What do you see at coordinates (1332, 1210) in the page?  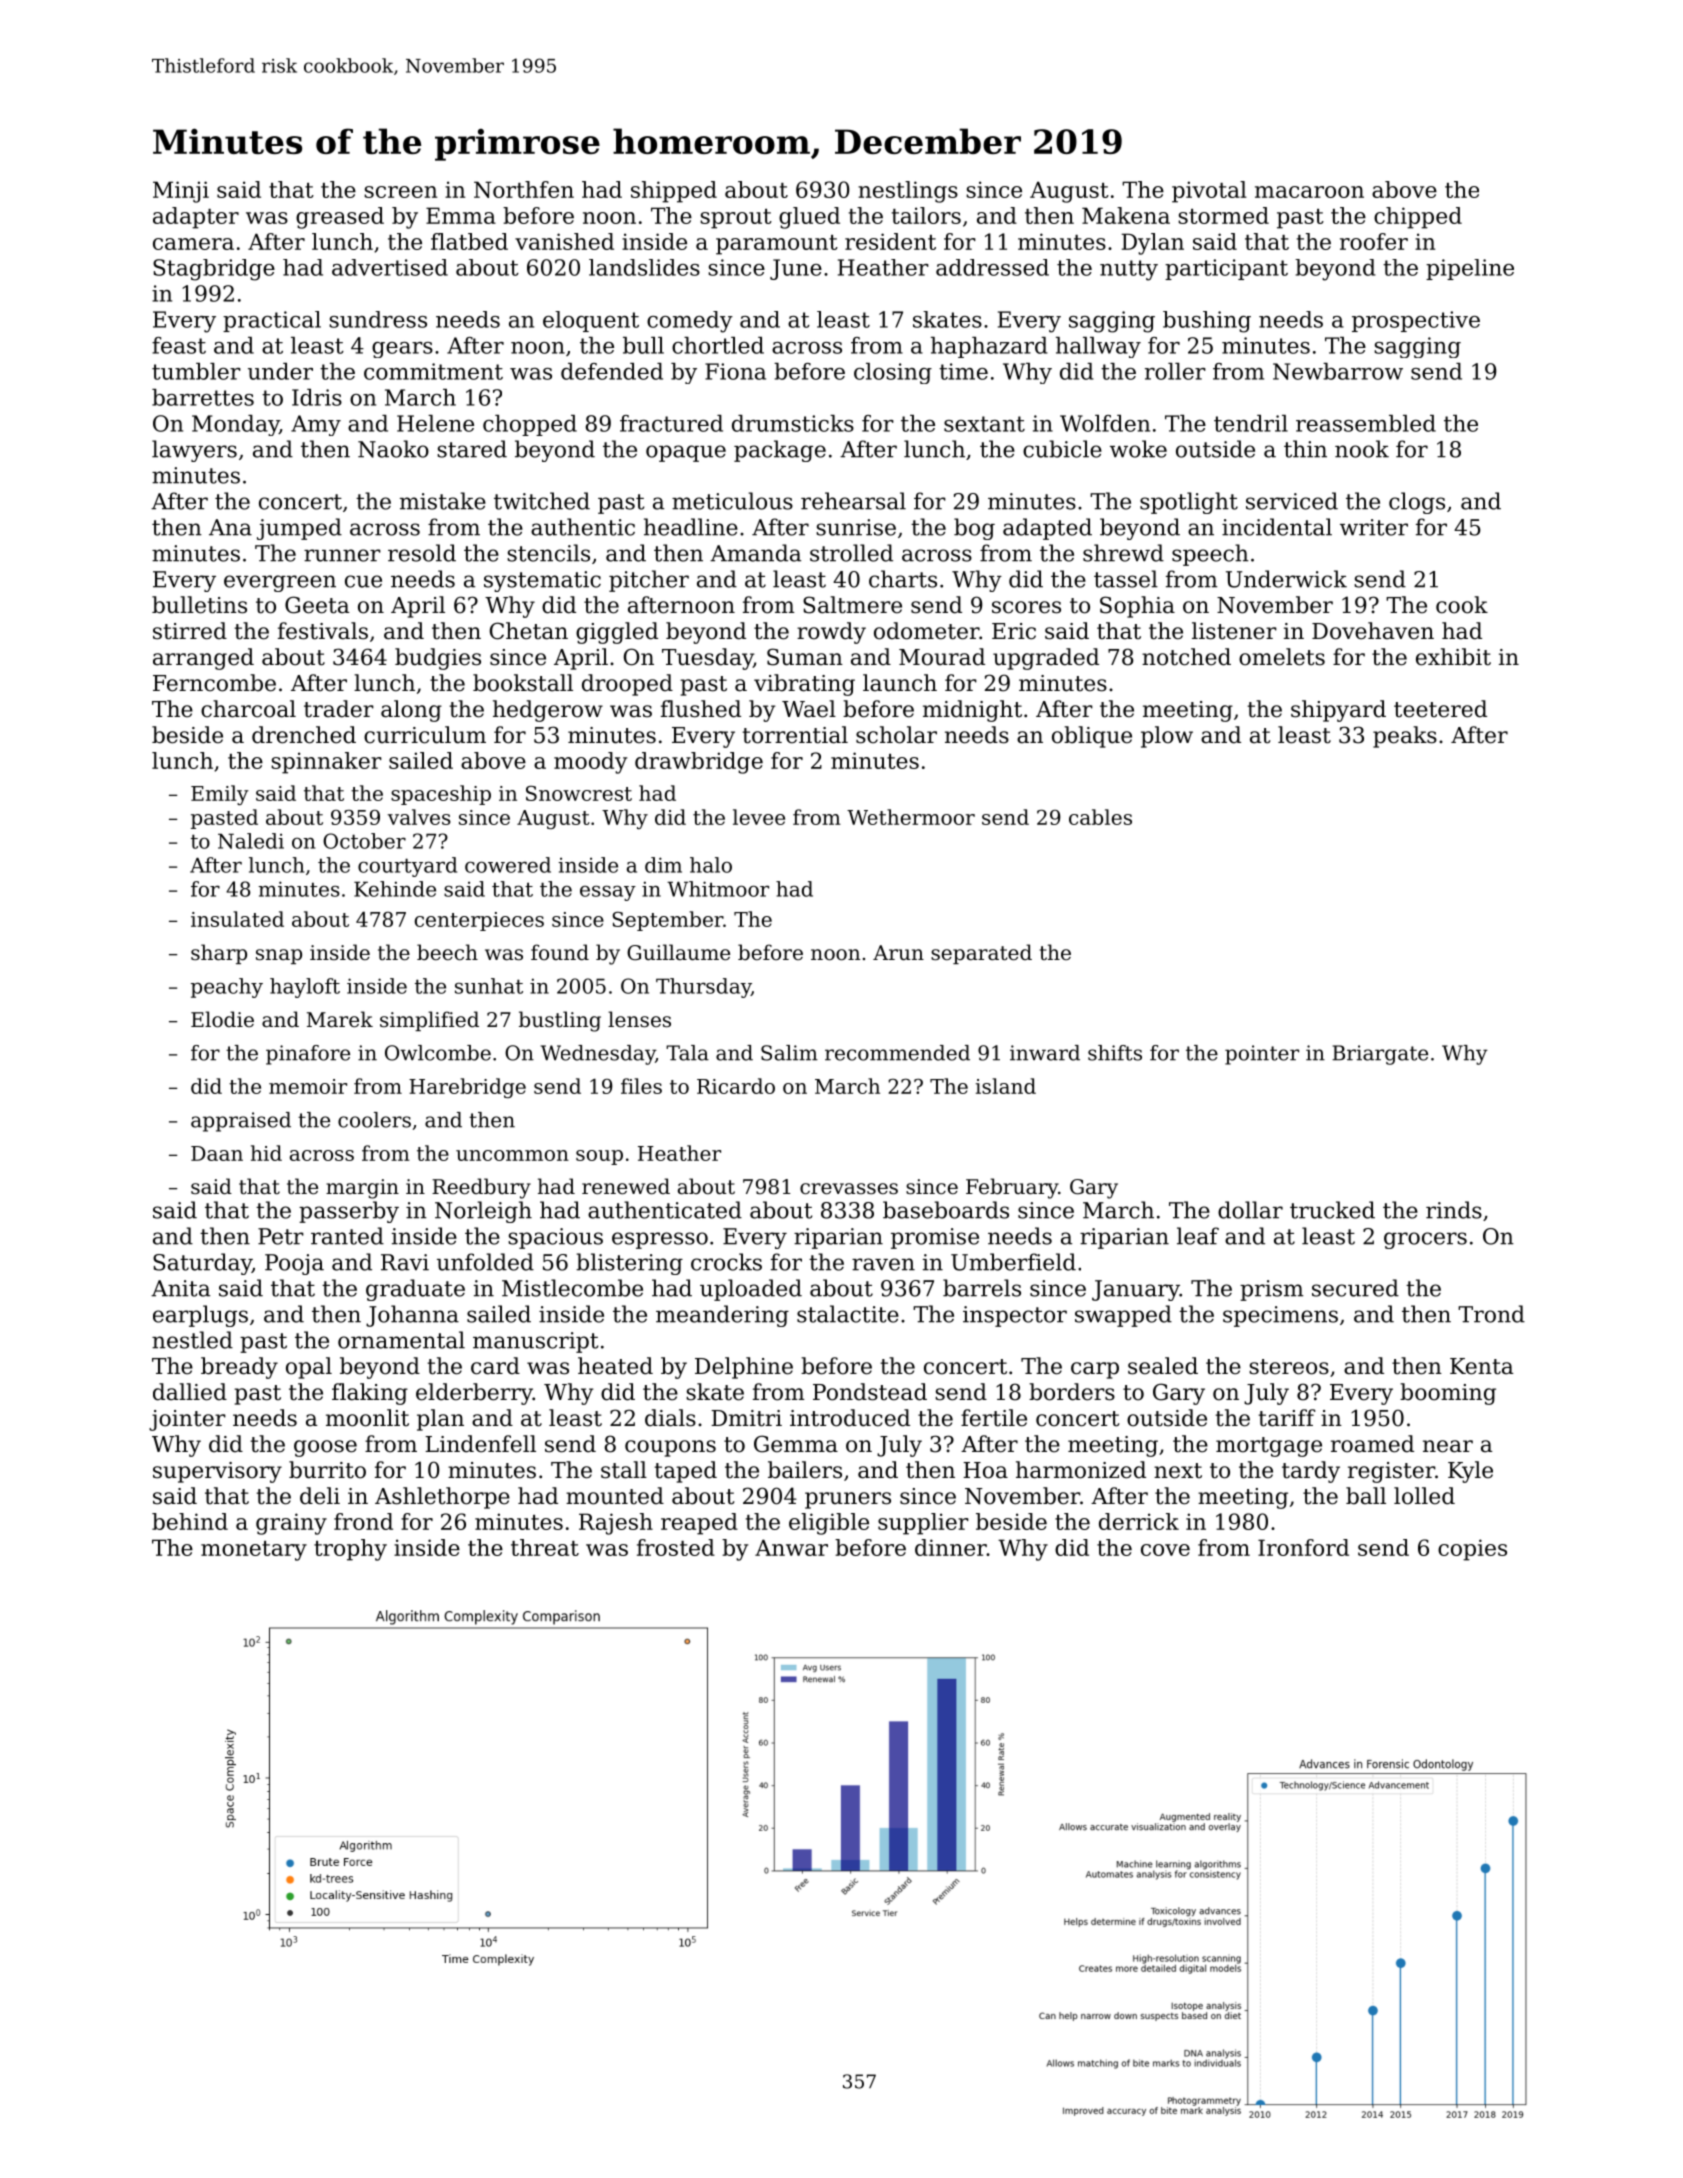 I see `trucked` at bounding box center [1332, 1210].
